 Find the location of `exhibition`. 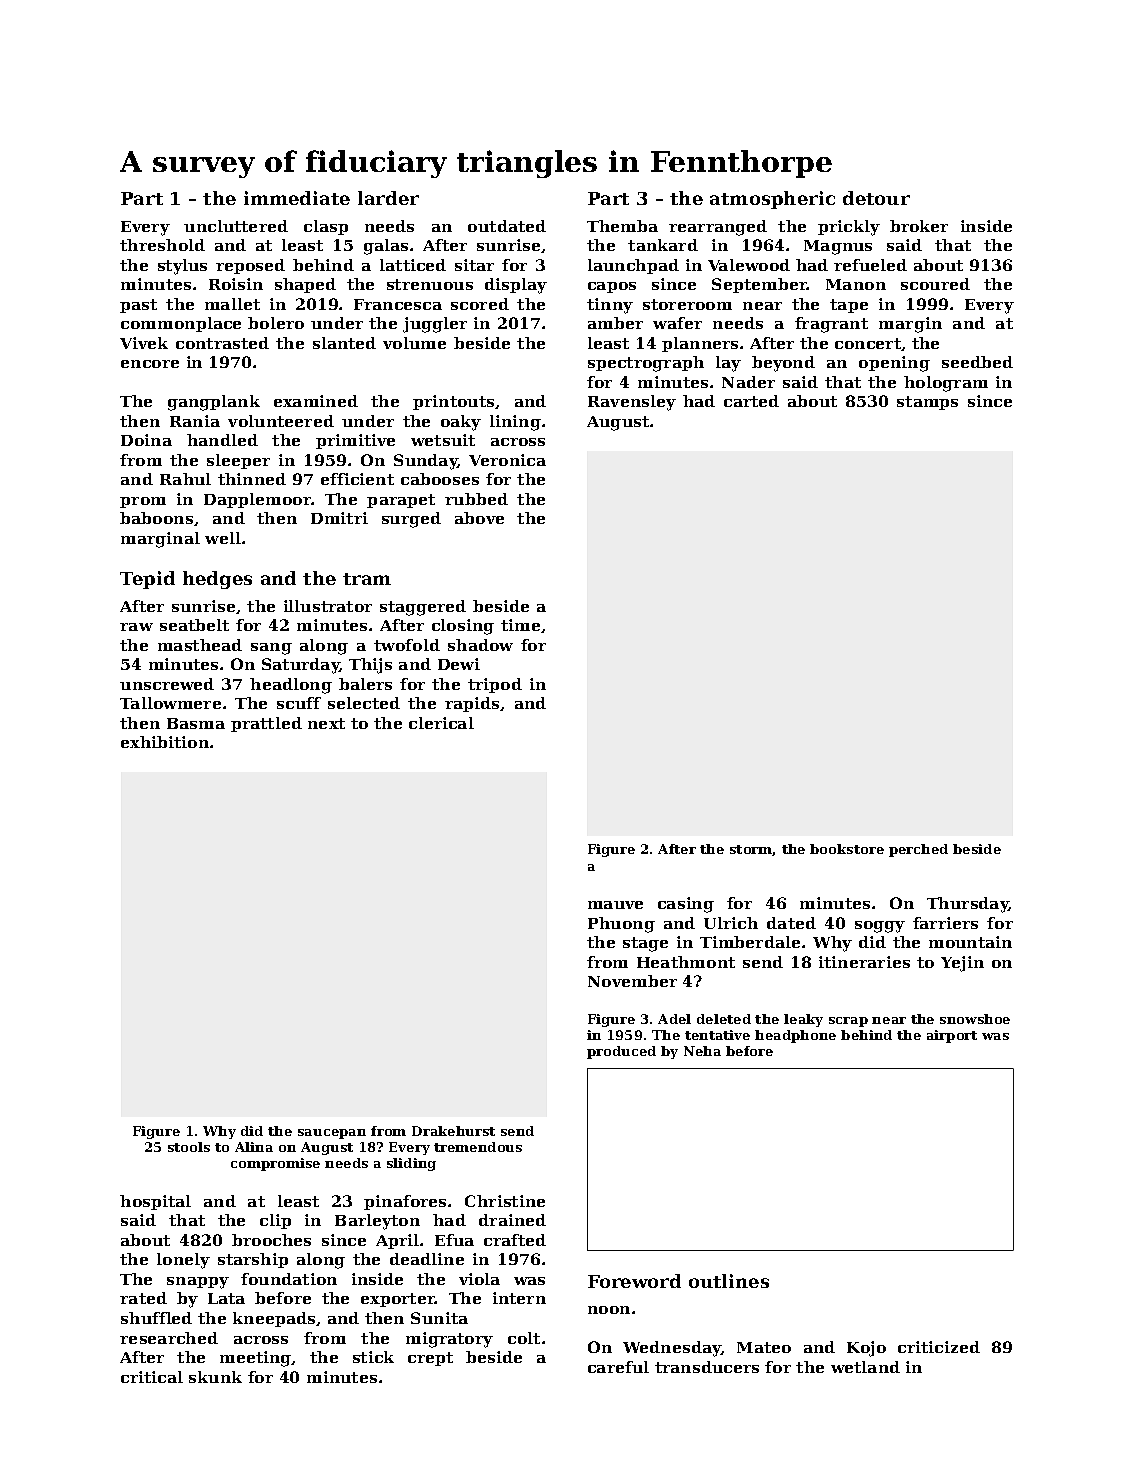

exhibition is located at coordinates (165, 742).
